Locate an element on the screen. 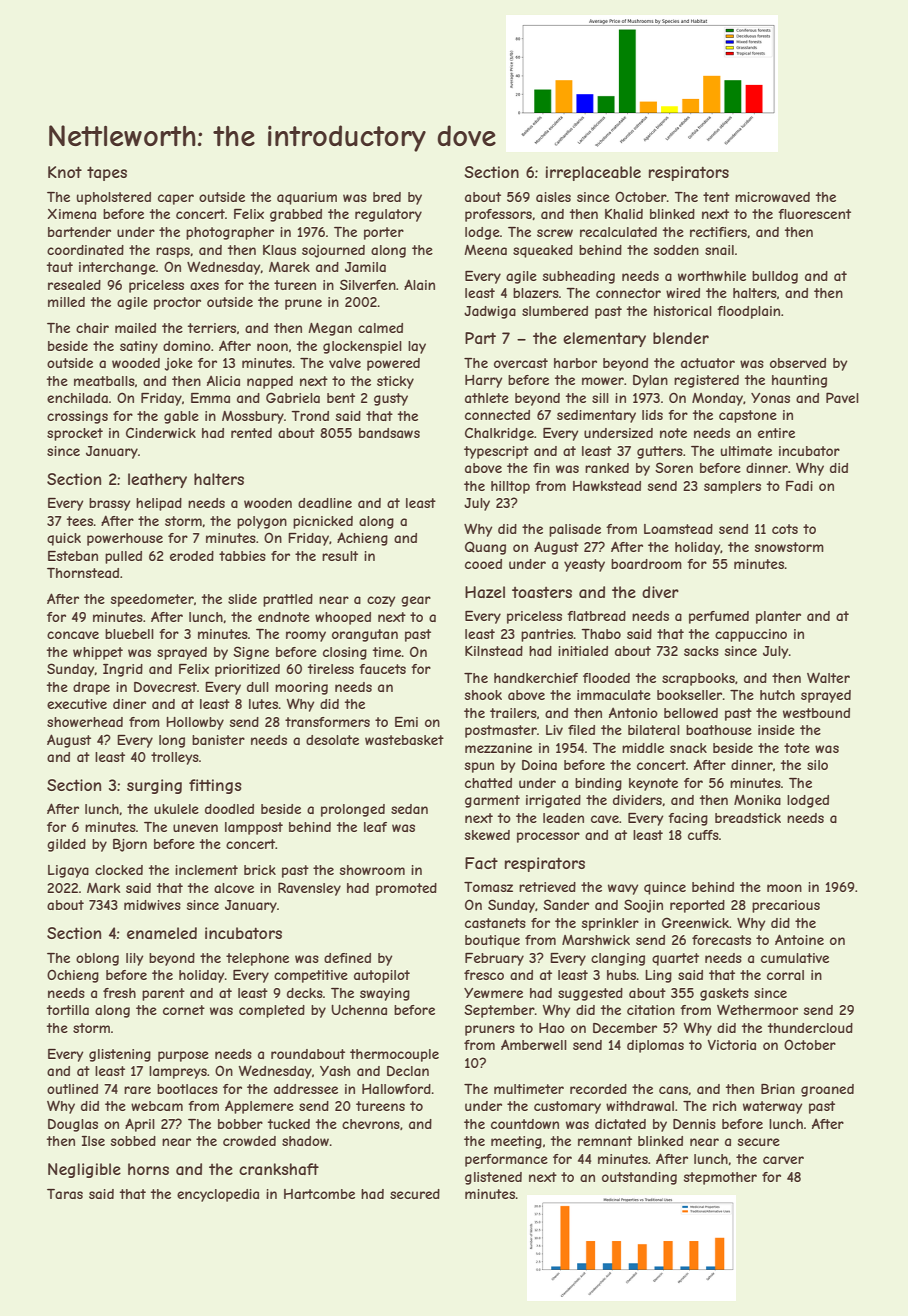 The height and width of the screenshot is (1316, 908). tapes is located at coordinates (107, 173).
